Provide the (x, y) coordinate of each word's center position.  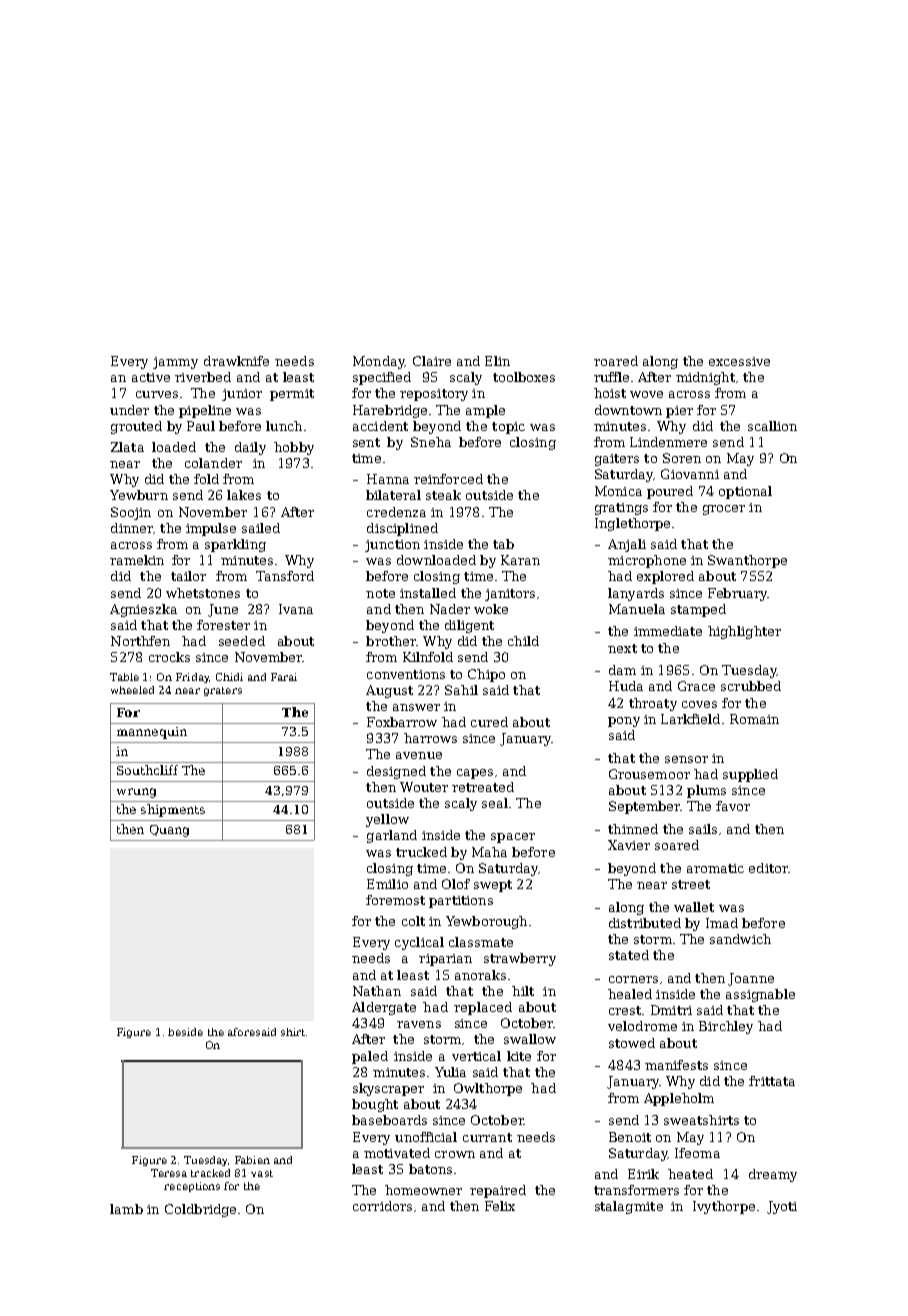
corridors (382, 1206)
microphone (647, 561)
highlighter (744, 632)
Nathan (377, 991)
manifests (676, 1065)
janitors (510, 595)
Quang (169, 831)
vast (262, 1173)
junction (392, 546)
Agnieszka (143, 610)
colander (213, 463)
